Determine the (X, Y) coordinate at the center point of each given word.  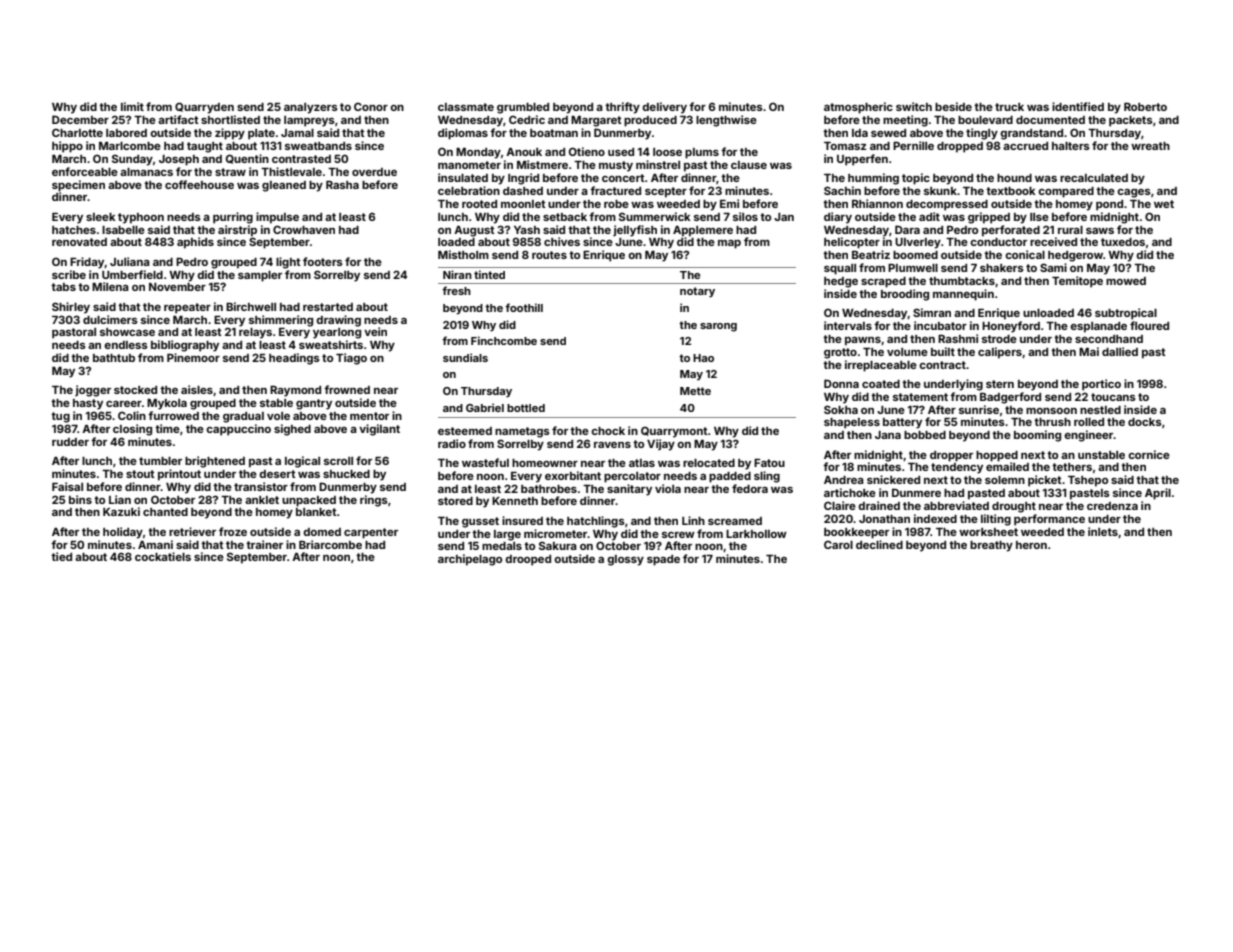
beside (953, 106)
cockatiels (163, 556)
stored (455, 501)
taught (205, 147)
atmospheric (858, 108)
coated (881, 384)
